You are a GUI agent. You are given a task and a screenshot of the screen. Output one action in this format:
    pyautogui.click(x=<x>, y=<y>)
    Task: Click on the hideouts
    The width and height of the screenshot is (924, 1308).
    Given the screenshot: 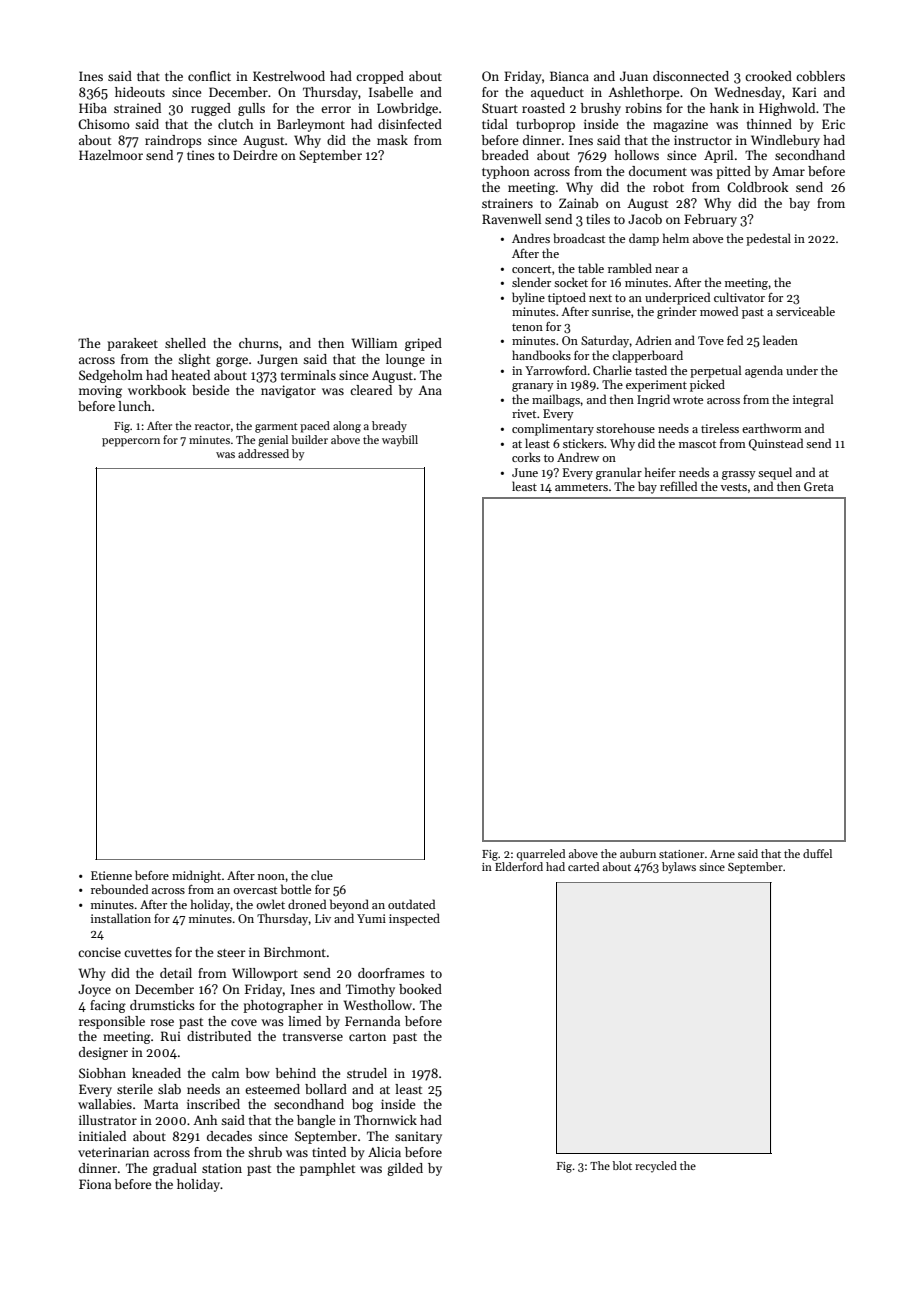 What is the action you would take?
    pyautogui.click(x=140, y=92)
